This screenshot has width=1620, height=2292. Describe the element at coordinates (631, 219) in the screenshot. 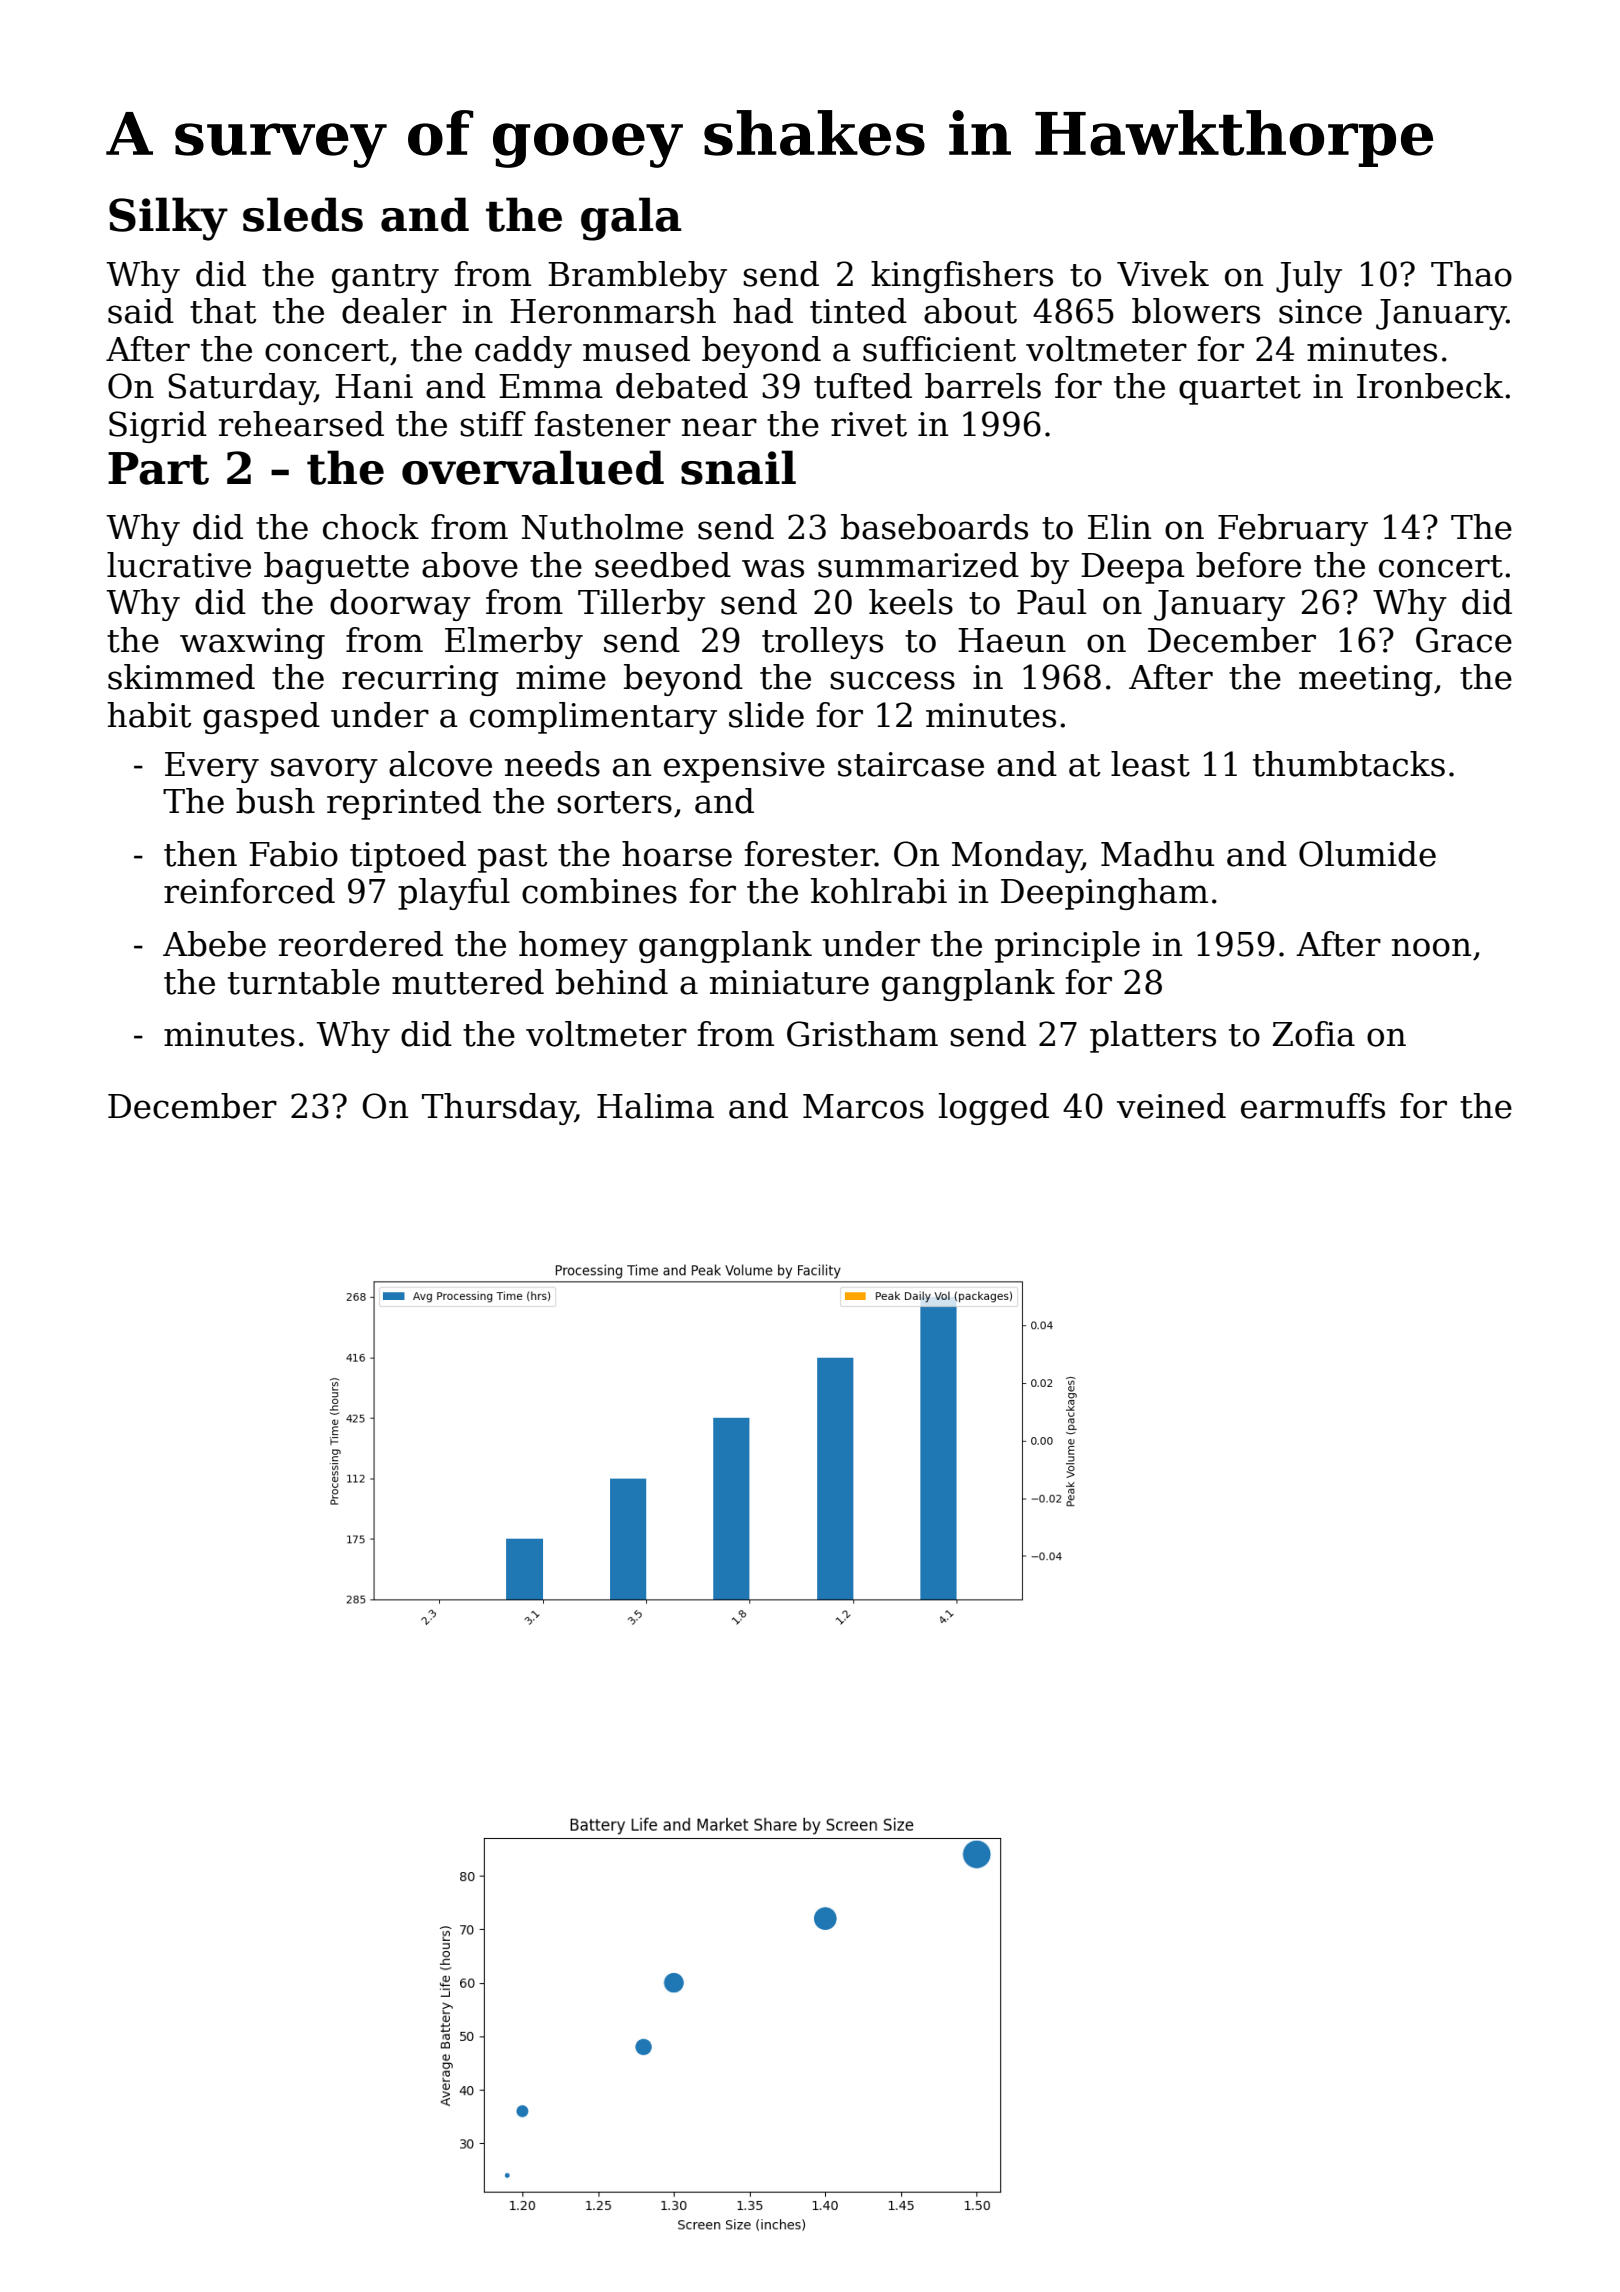

I see `gala` at that location.
